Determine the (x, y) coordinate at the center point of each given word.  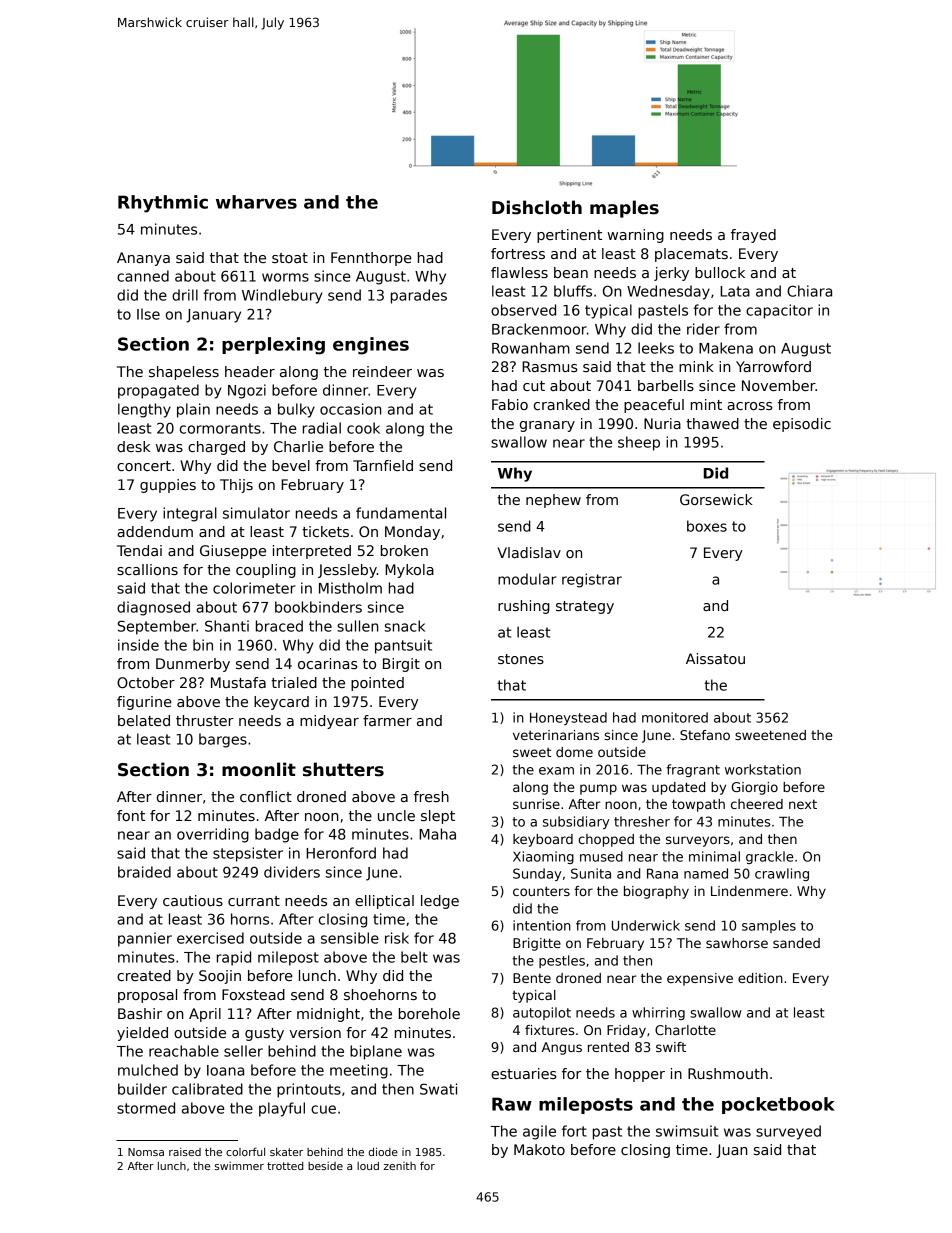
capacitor (779, 311)
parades (419, 296)
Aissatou (715, 658)
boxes (707, 526)
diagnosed (153, 608)
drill (185, 295)
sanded (796, 943)
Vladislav (529, 552)
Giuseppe (233, 552)
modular (527, 579)
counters (541, 891)
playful (282, 1109)
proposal (147, 996)
